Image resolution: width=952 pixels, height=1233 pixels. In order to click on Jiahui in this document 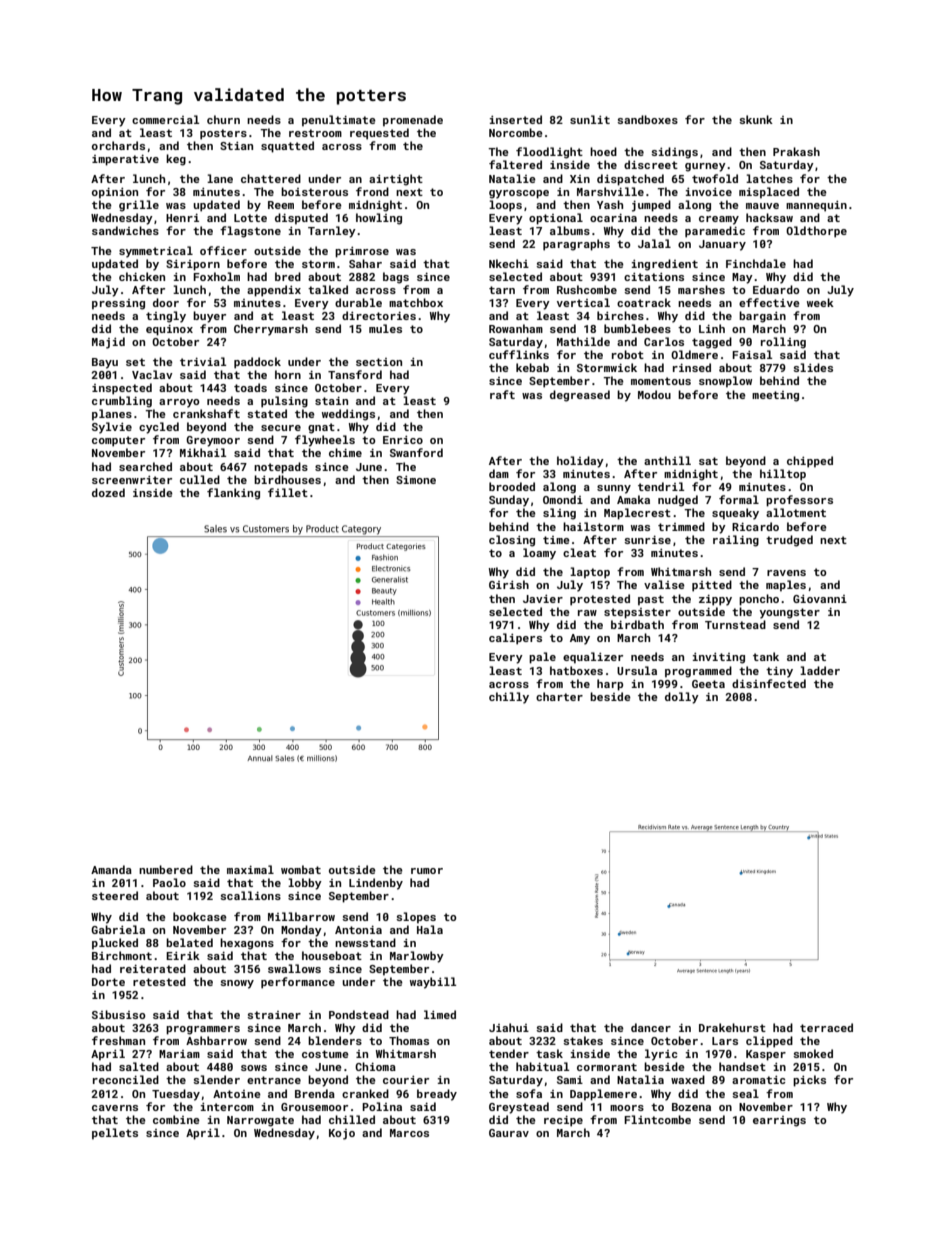, I will do `click(509, 1027)`.
